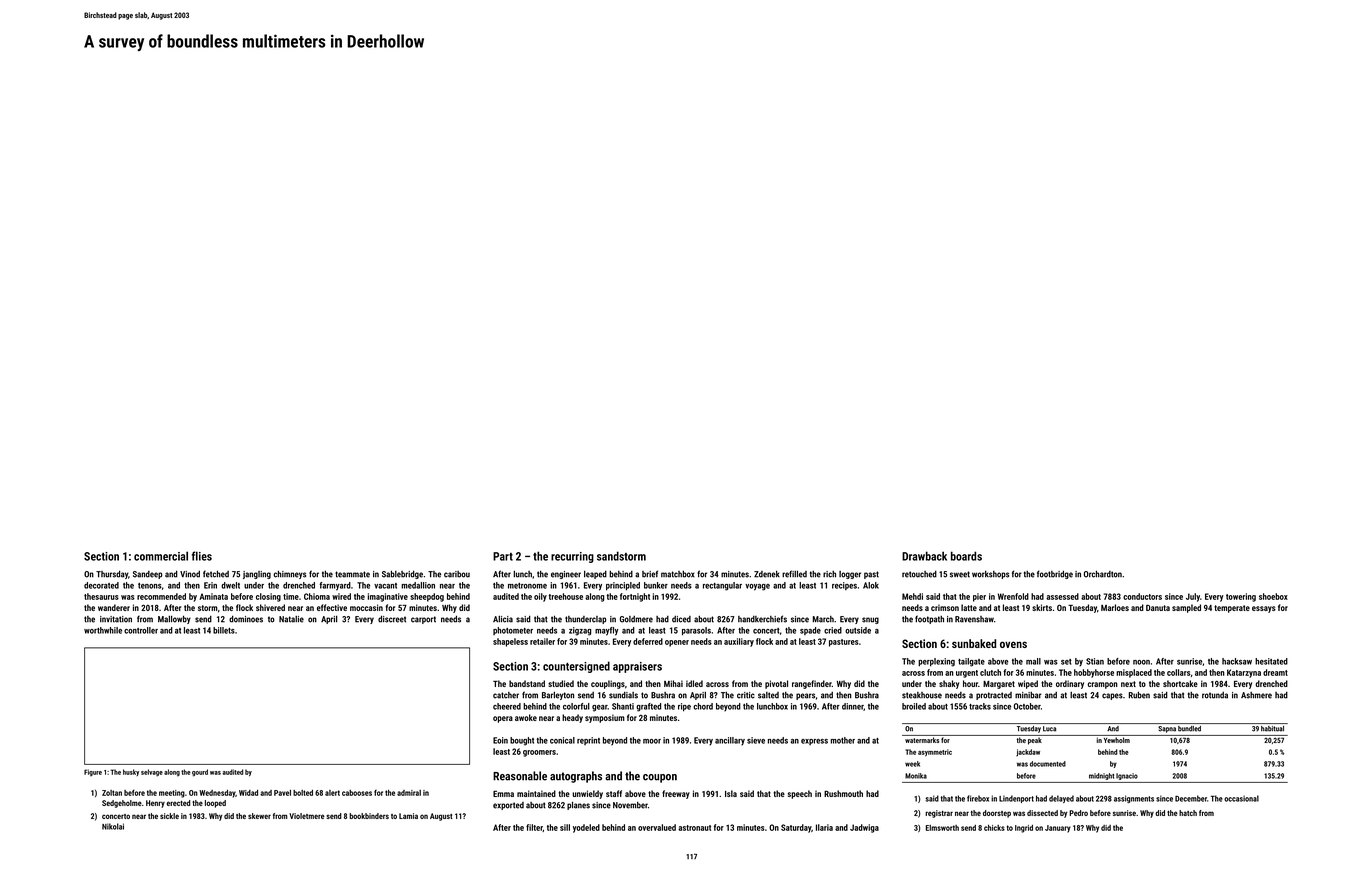  I want to click on January, so click(1058, 829).
